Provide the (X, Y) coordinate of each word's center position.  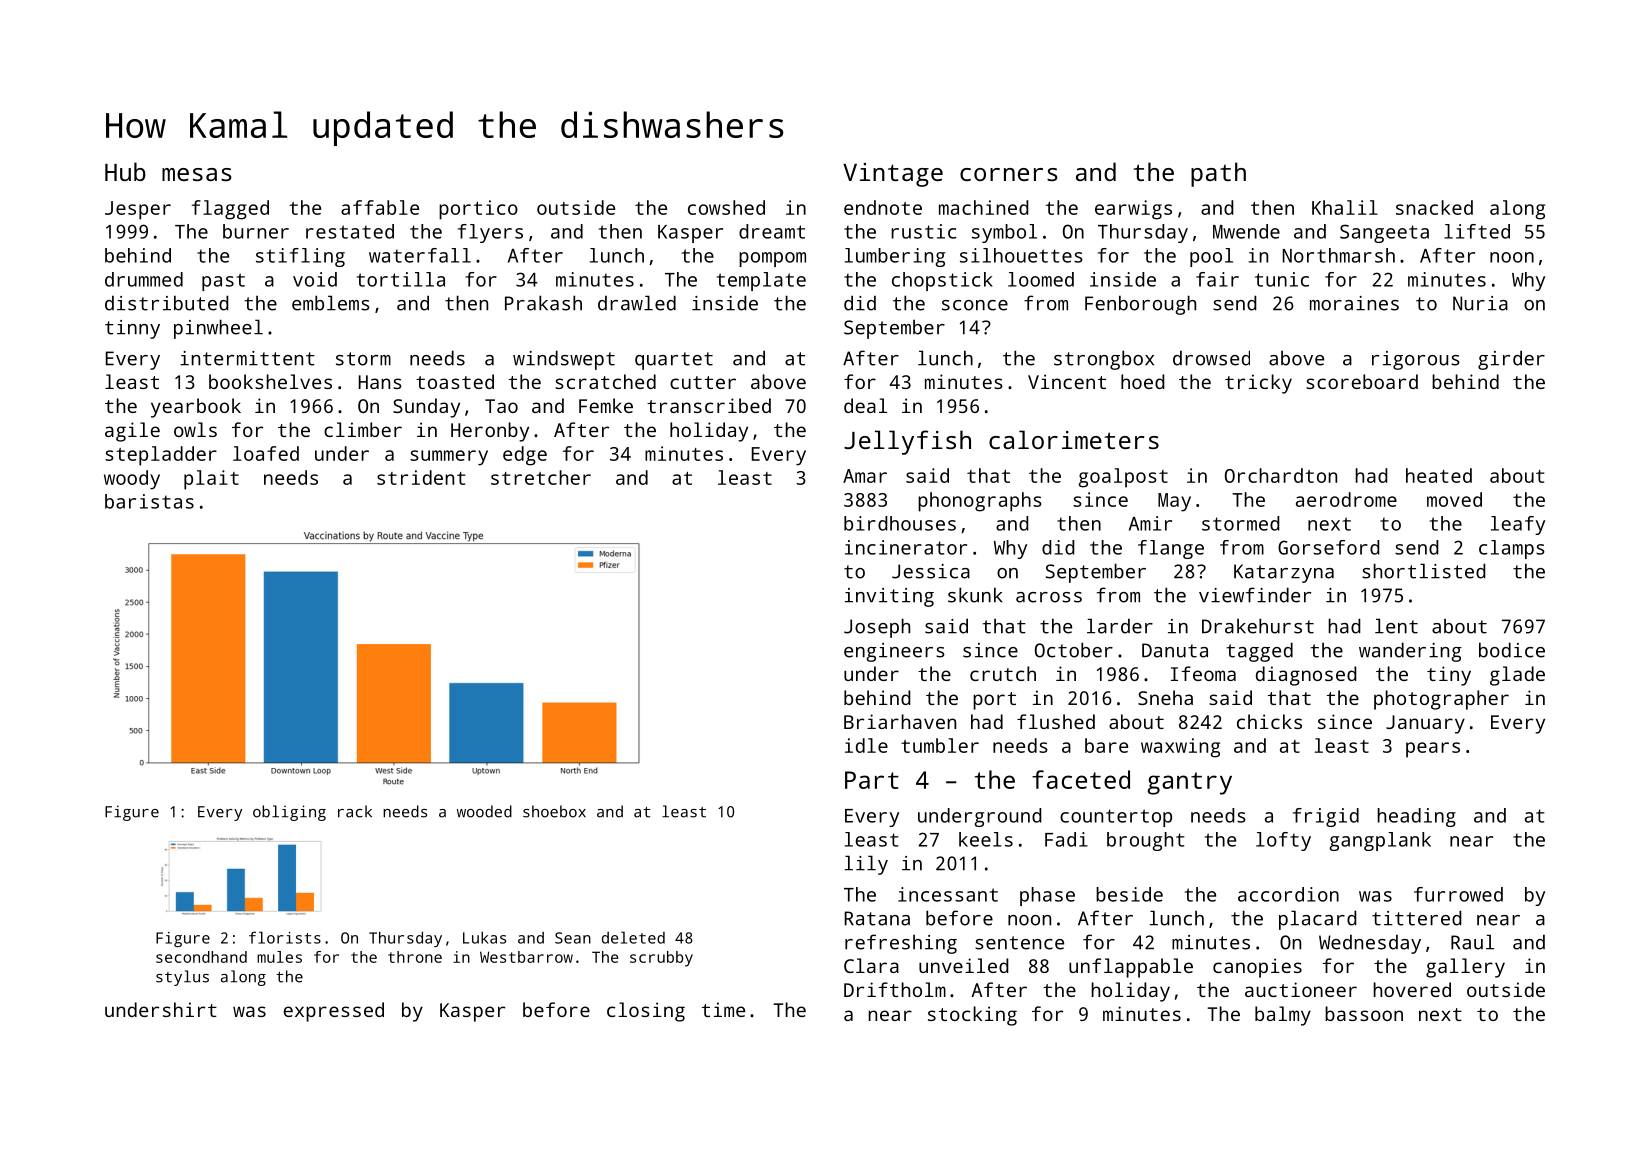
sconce (975, 305)
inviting (889, 597)
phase (1047, 896)
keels (986, 839)
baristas (149, 501)
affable (380, 207)
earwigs (1133, 210)
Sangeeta (1384, 233)
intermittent (247, 358)
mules (279, 957)
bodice (1512, 650)
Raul (1472, 942)
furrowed (1458, 894)
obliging (289, 813)
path (1218, 174)
